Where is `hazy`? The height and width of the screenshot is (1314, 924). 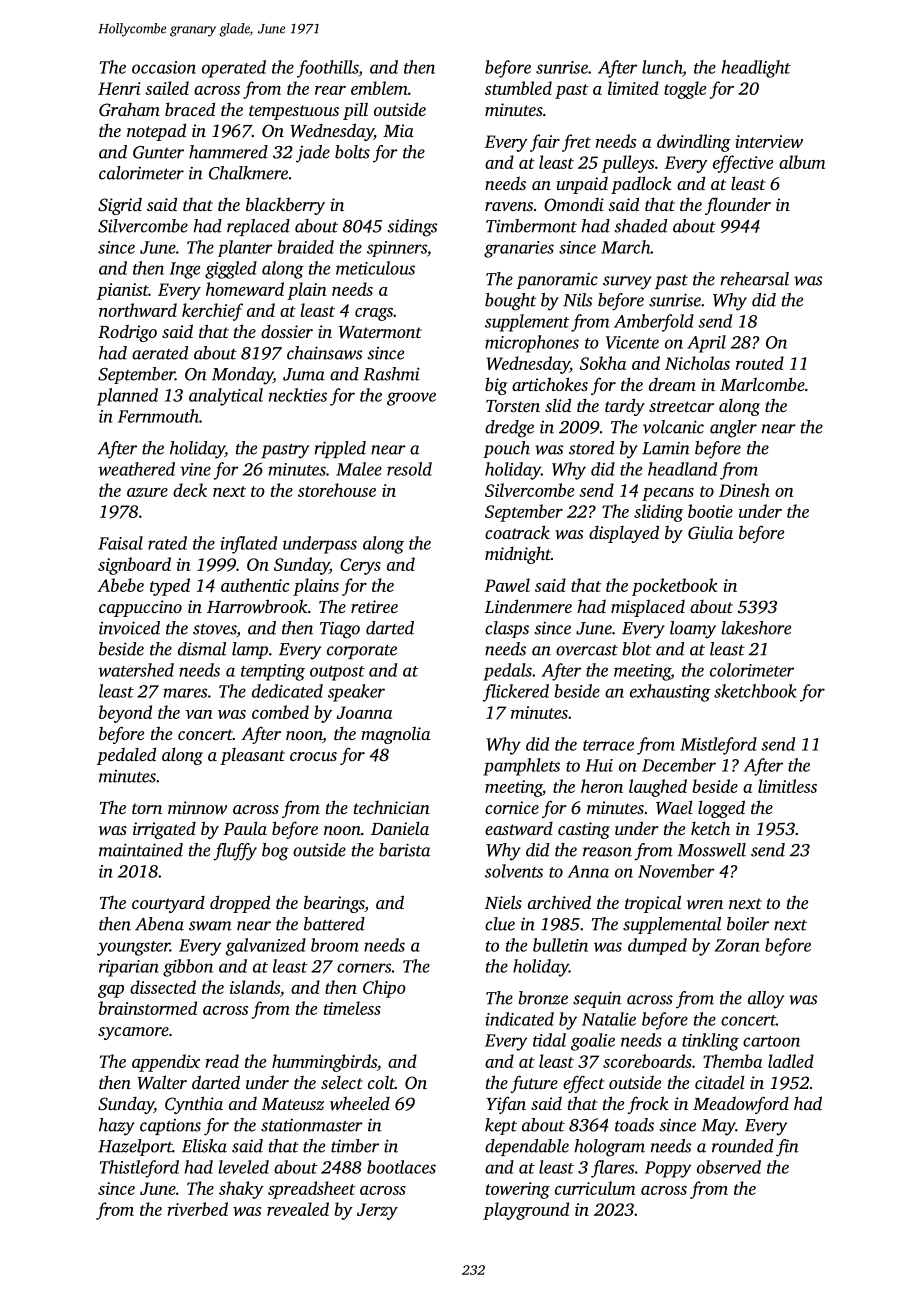 hazy is located at coordinates (117, 1127).
